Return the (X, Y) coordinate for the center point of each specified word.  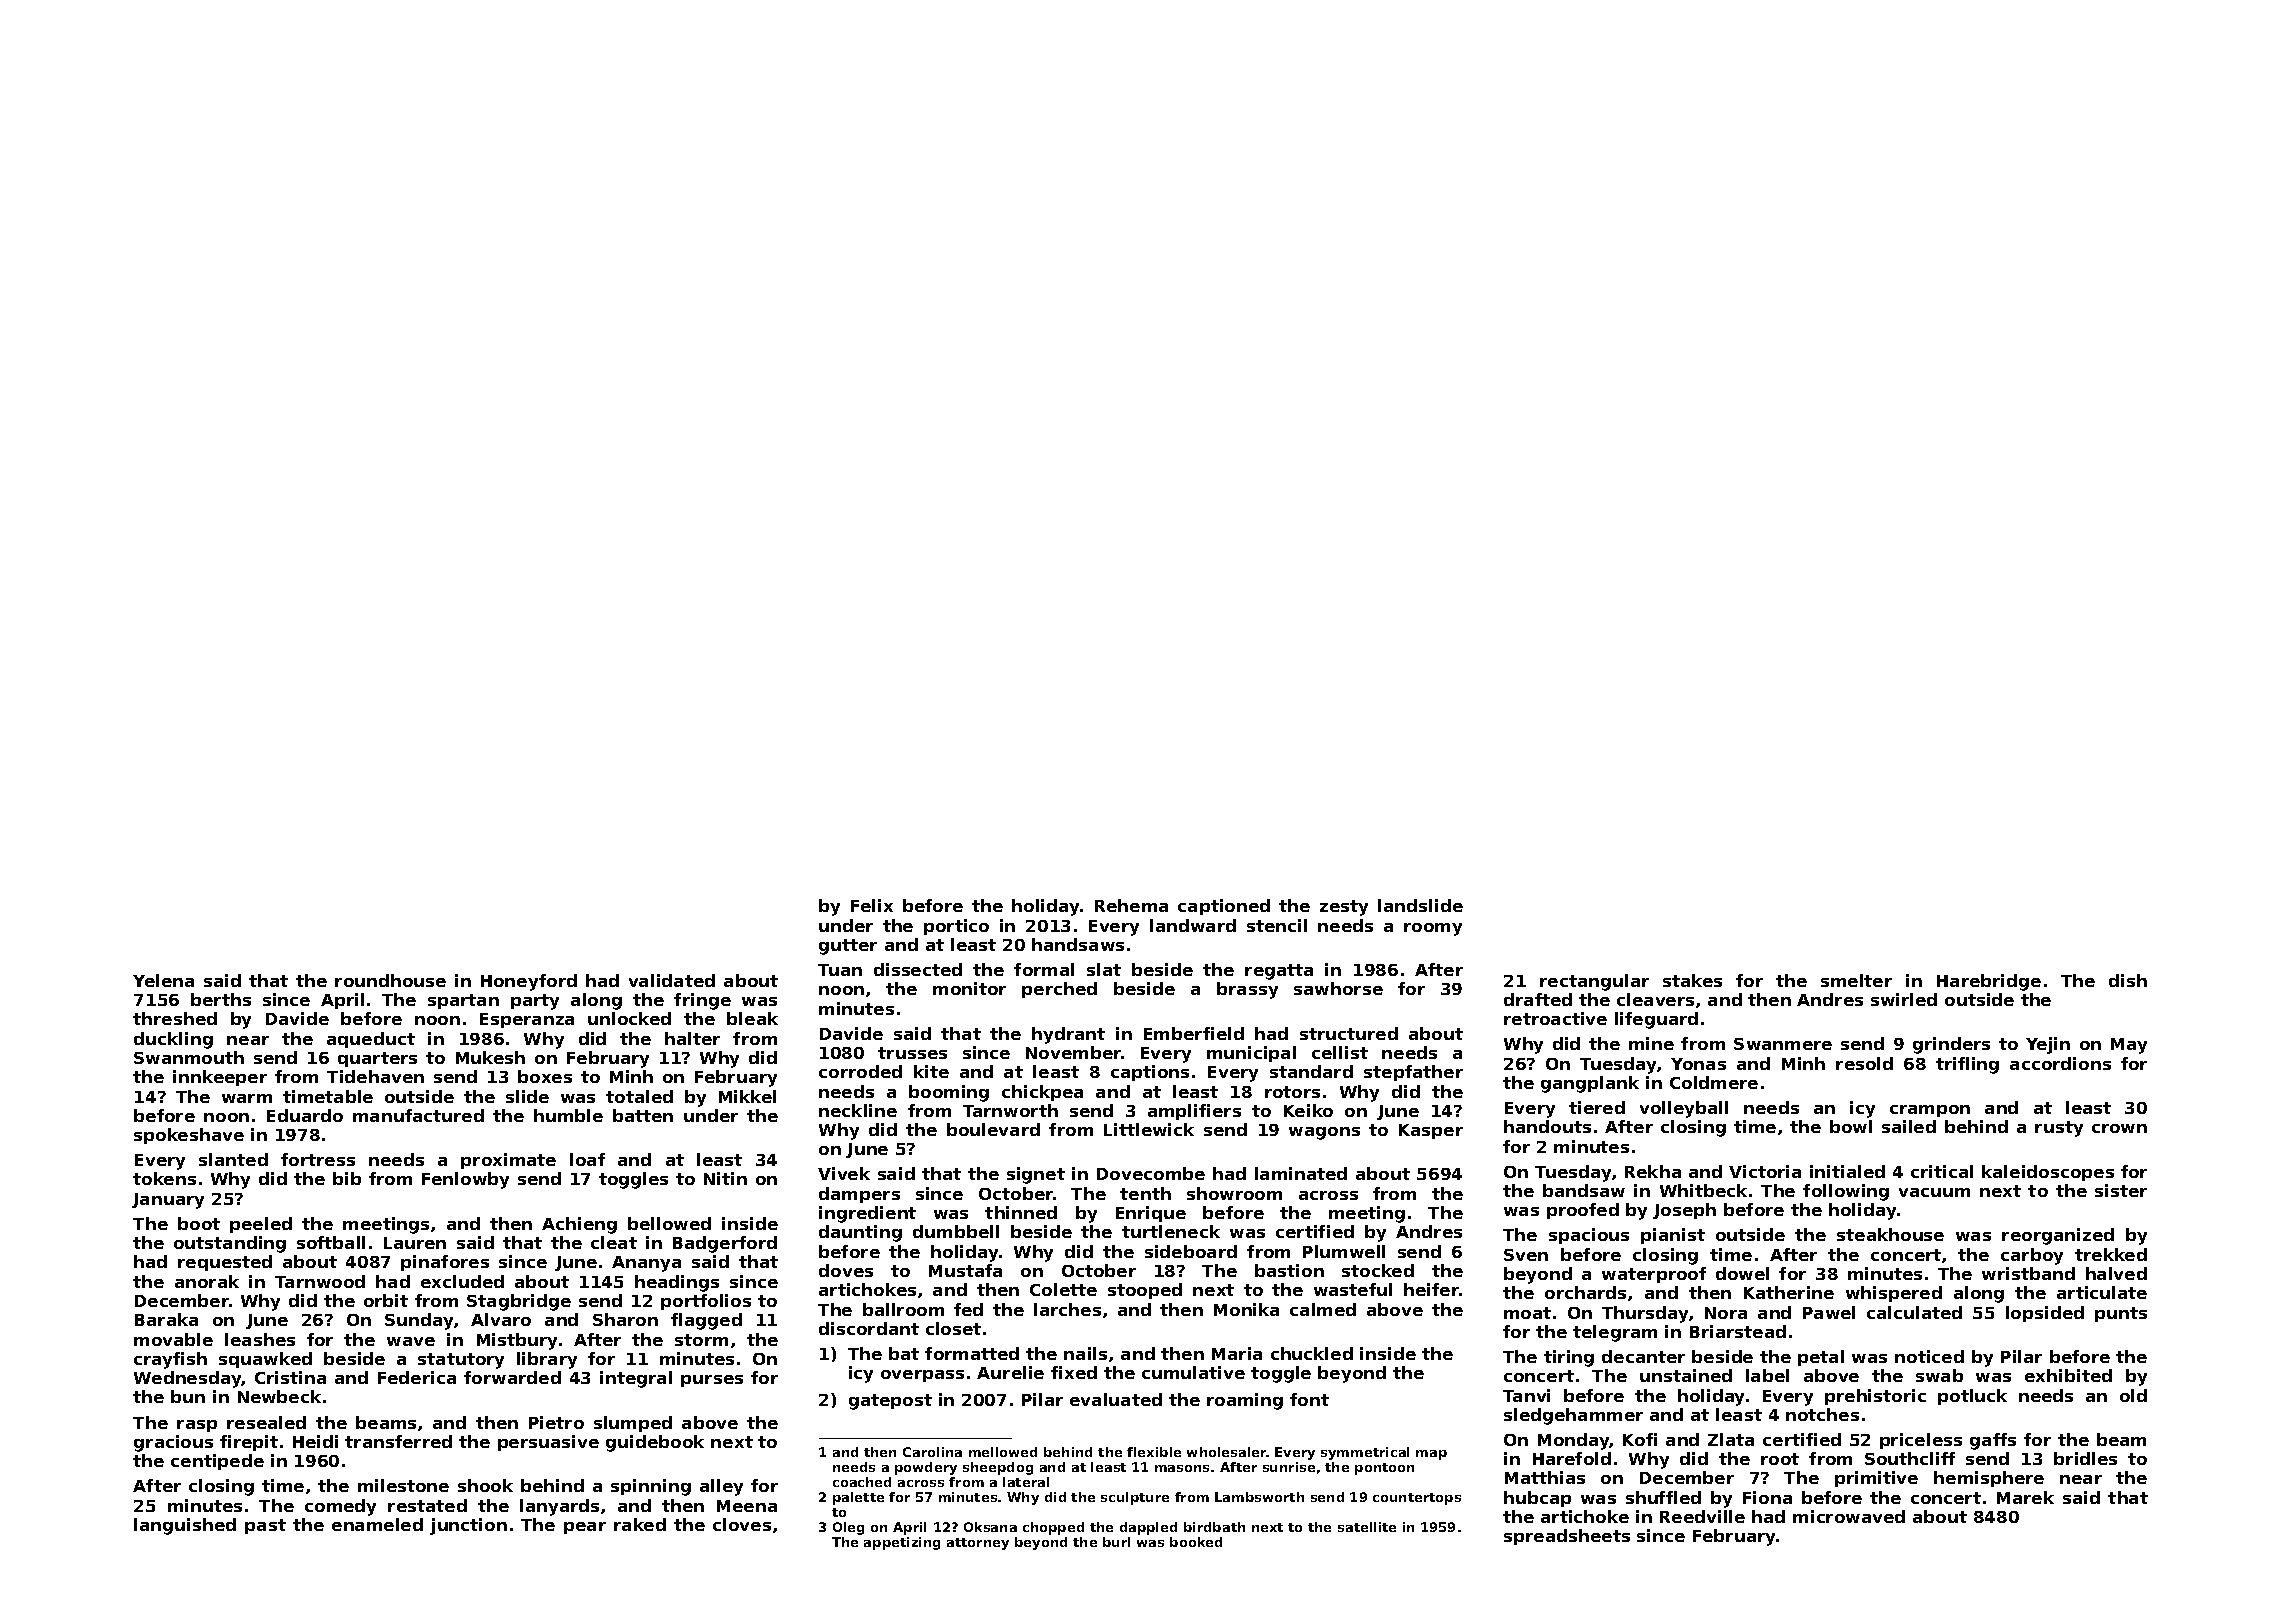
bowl (1851, 1126)
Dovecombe (1151, 1173)
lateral (1026, 1482)
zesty (1344, 908)
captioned (1224, 907)
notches (1822, 1414)
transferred (398, 1441)
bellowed (669, 1223)
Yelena (163, 980)
